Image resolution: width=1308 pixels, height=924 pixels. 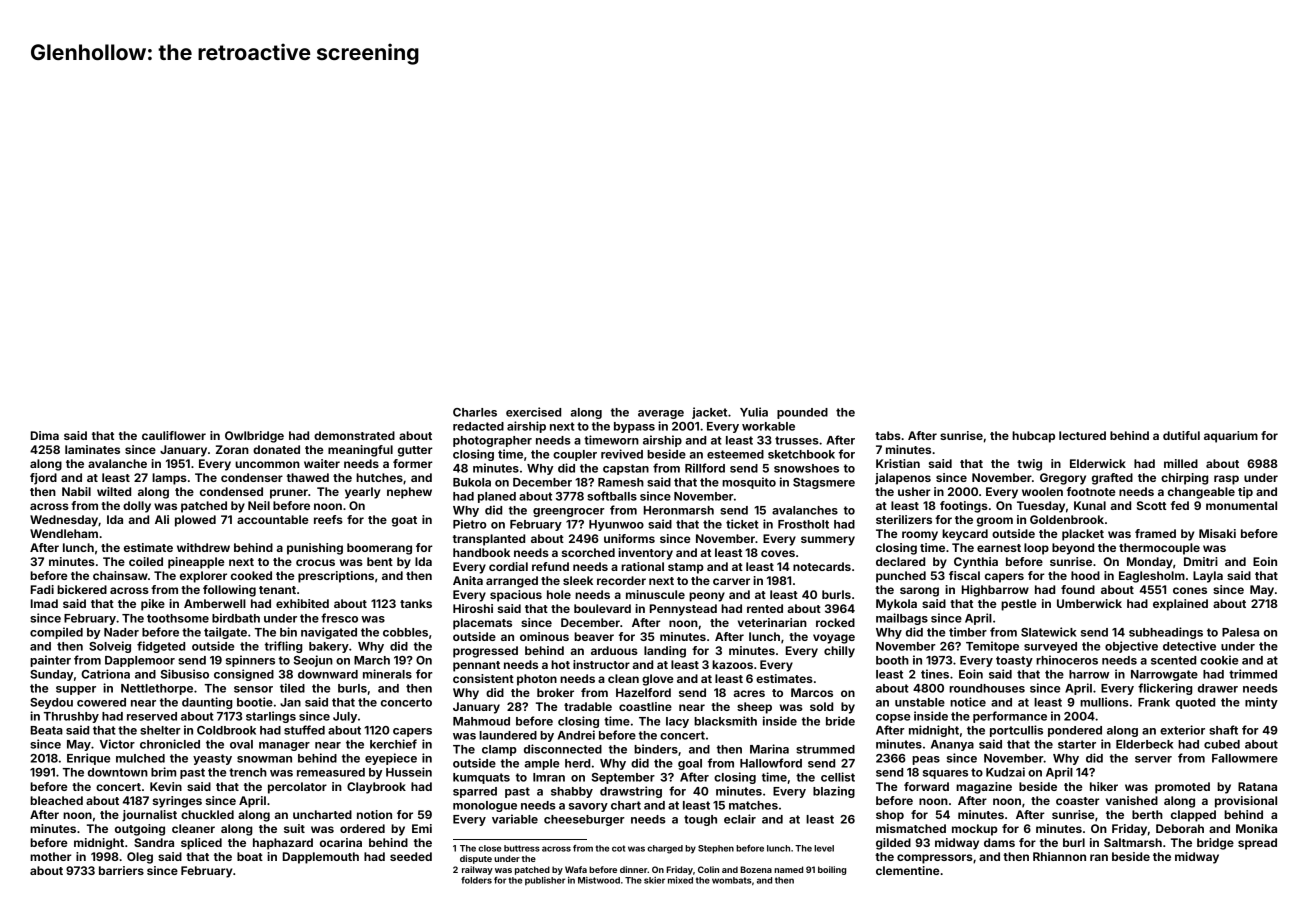 I want to click on cordial, so click(x=508, y=566).
